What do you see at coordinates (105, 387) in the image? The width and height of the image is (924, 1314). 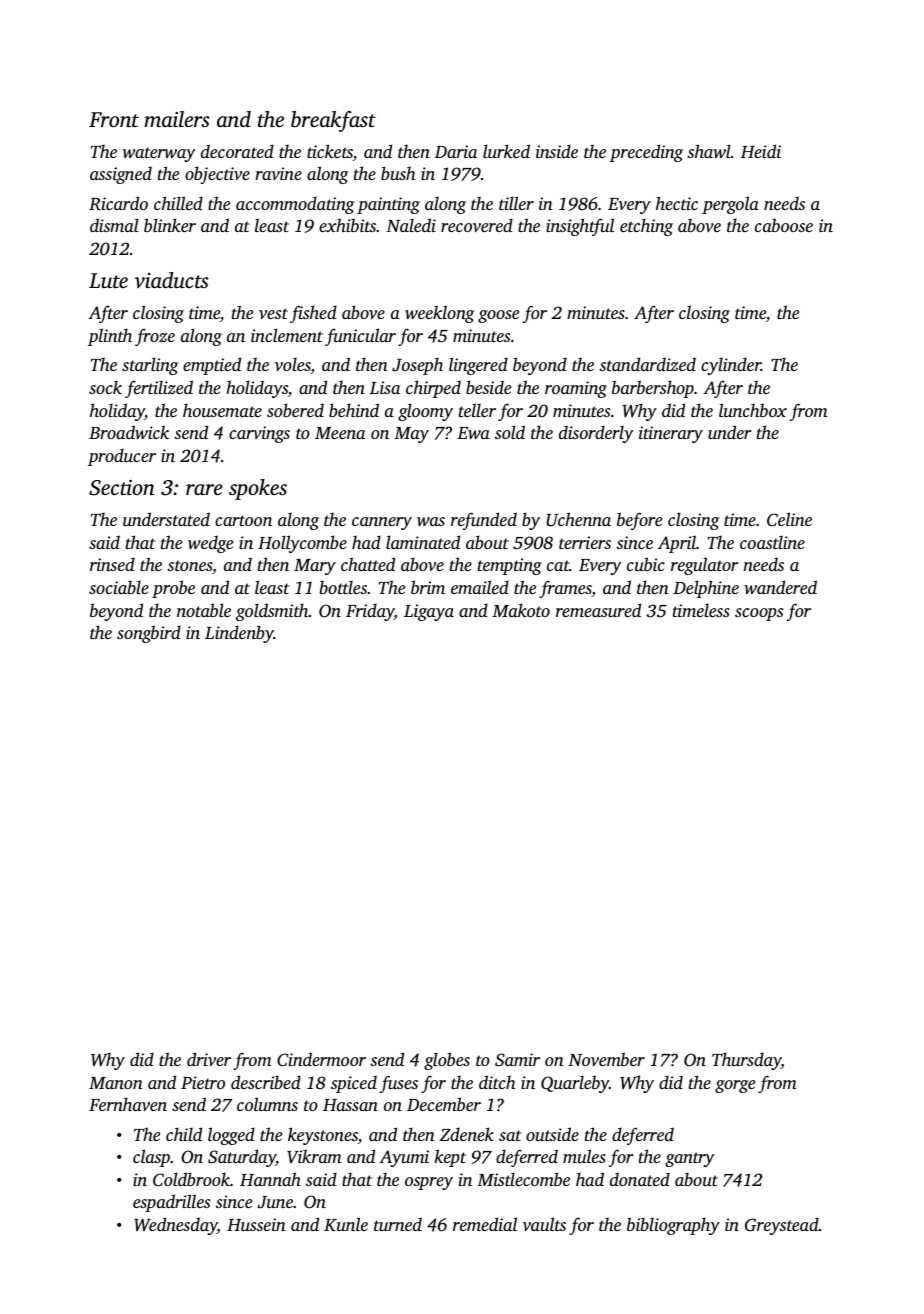 I see `sock` at bounding box center [105, 387].
